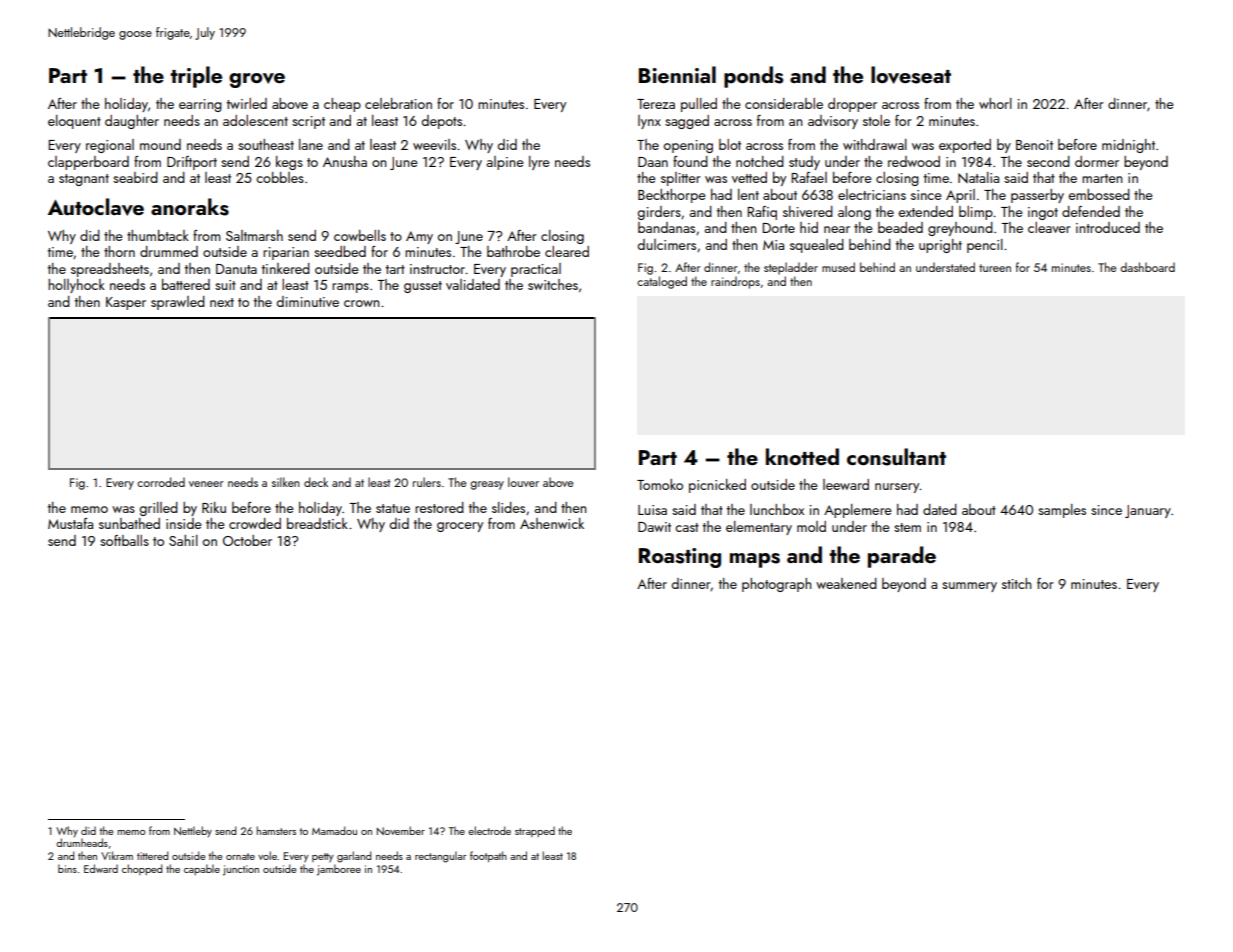 Image resolution: width=1233 pixels, height=952 pixels. Describe the element at coordinates (911, 75) in the page. I see `loveseat` at that location.
